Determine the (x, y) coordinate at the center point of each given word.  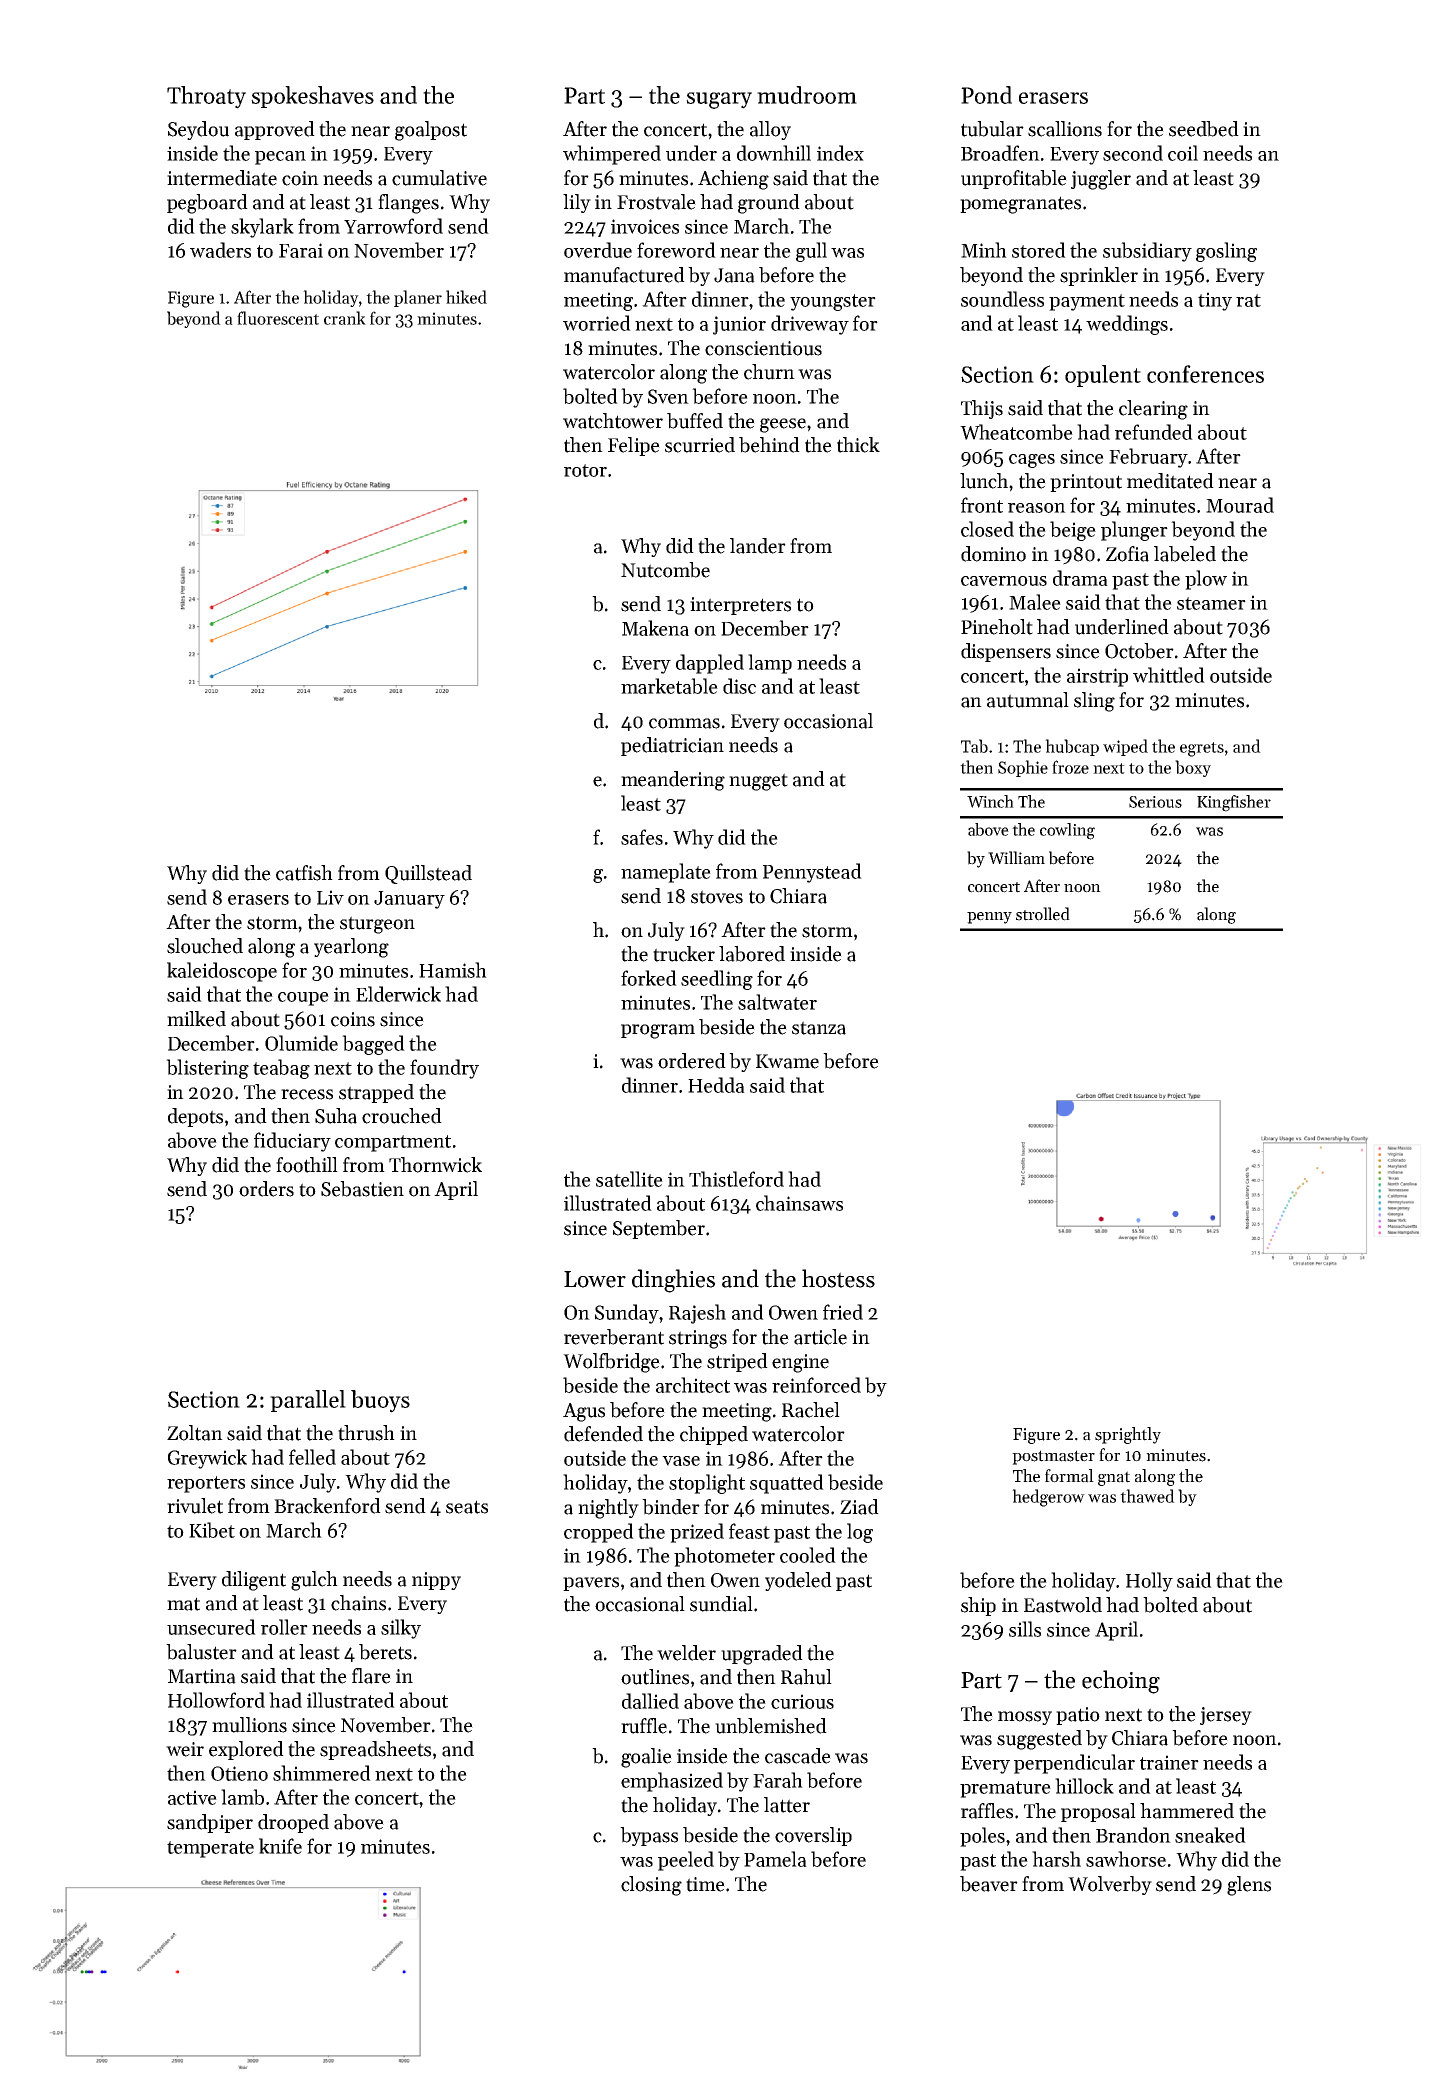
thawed (1147, 1496)
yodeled (798, 1581)
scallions (1065, 129)
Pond (986, 95)
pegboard (207, 204)
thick (858, 445)
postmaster (1053, 1457)
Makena (655, 628)
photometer (724, 1557)
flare (371, 1676)
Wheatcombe (1016, 432)
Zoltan (195, 1433)
